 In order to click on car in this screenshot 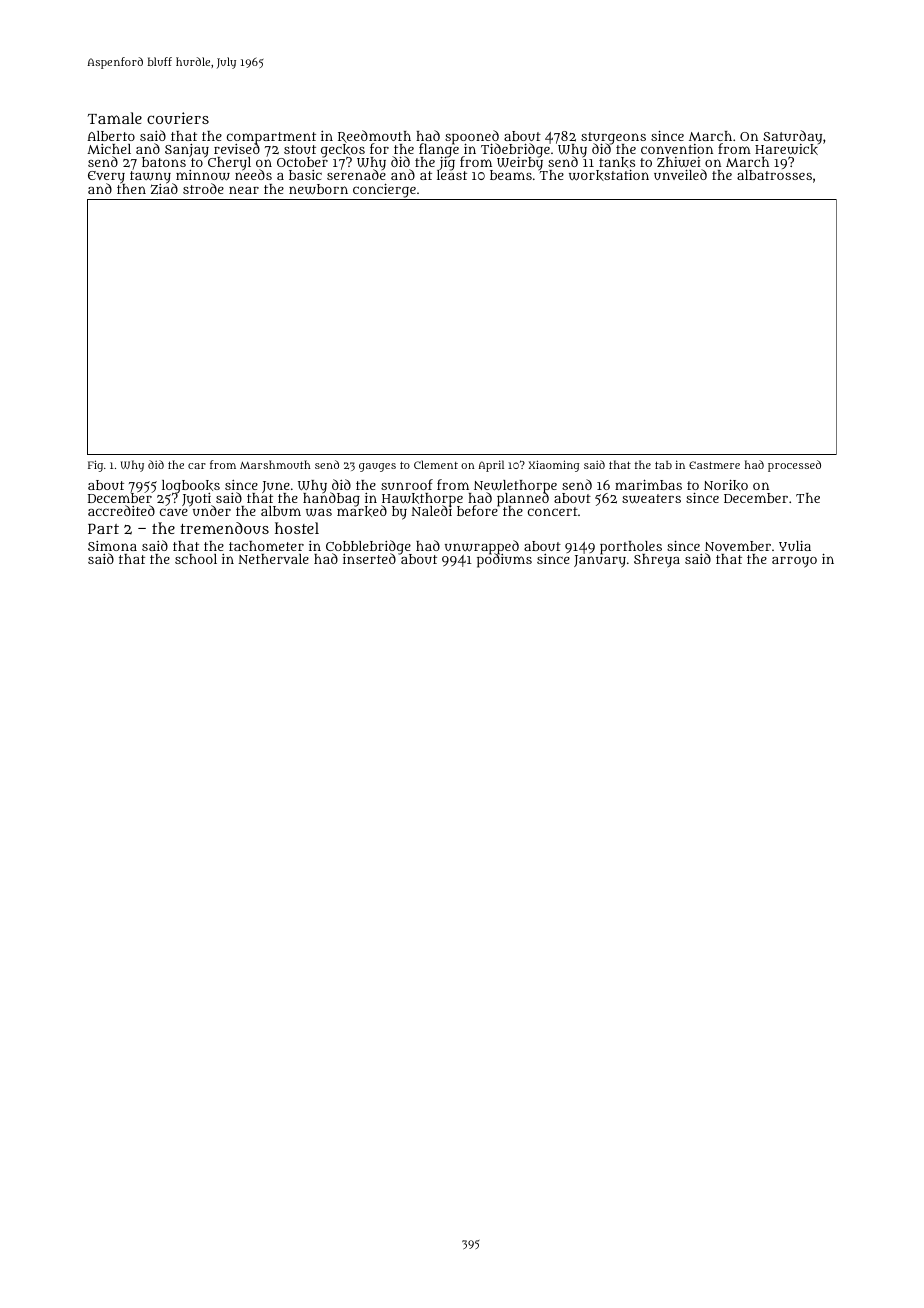, I will do `click(197, 466)`.
